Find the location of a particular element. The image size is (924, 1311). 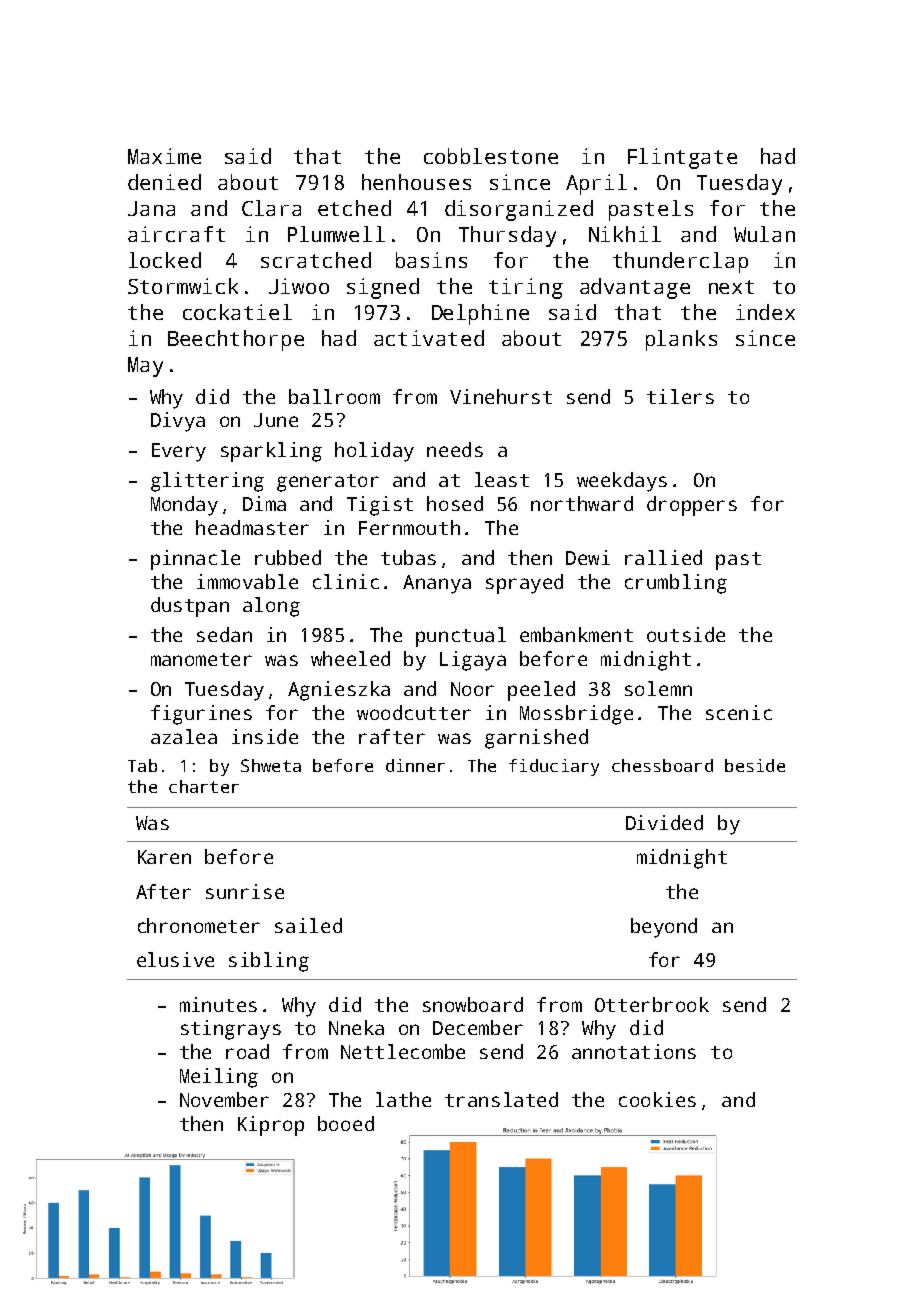

manometer is located at coordinates (201, 659).
